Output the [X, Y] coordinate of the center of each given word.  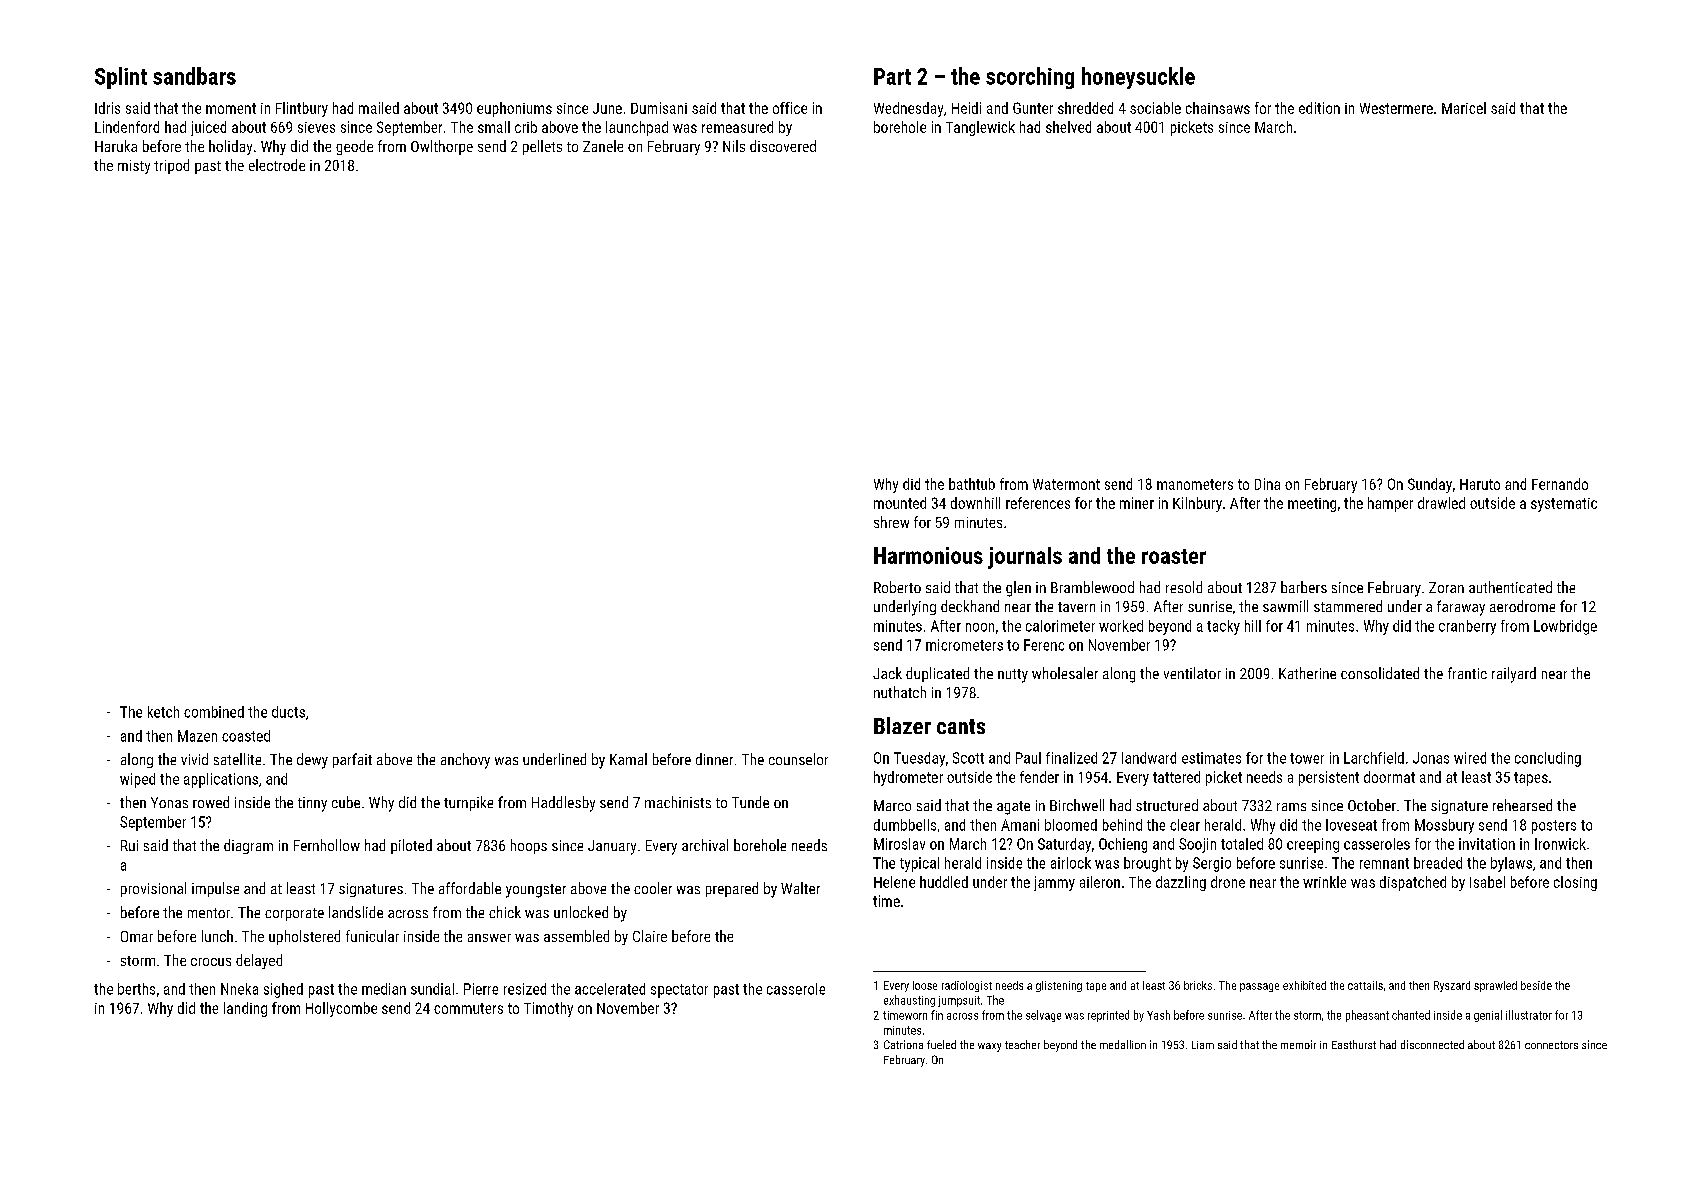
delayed [259, 961]
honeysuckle [1138, 78]
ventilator [1192, 673]
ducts [288, 712]
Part [892, 76]
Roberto [897, 587]
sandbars [194, 76]
